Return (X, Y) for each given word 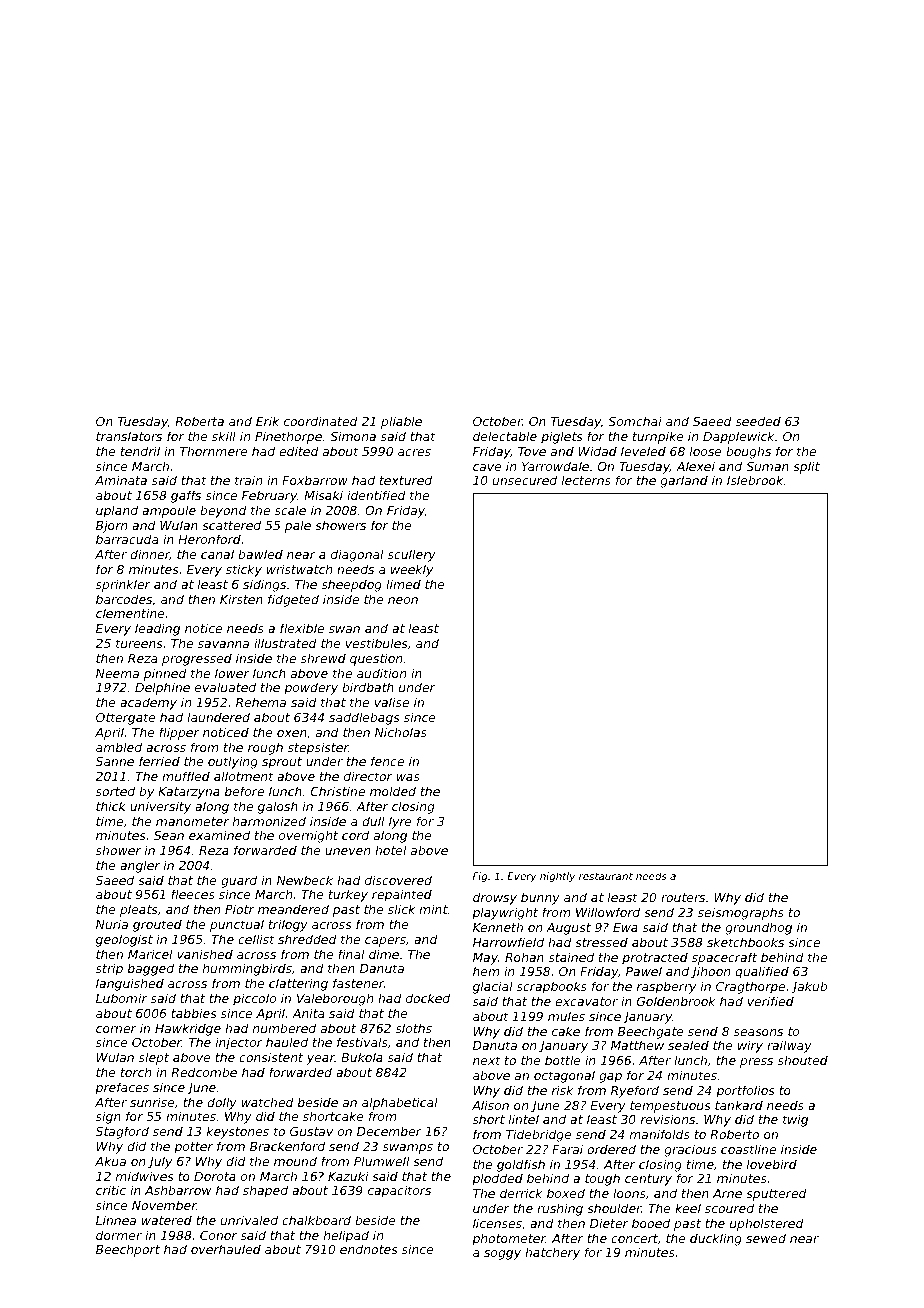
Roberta (199, 421)
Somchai (635, 421)
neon (403, 600)
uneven (347, 851)
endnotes (369, 1249)
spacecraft (724, 958)
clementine (130, 613)
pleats (139, 910)
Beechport (128, 1250)
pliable (401, 422)
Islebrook (755, 480)
